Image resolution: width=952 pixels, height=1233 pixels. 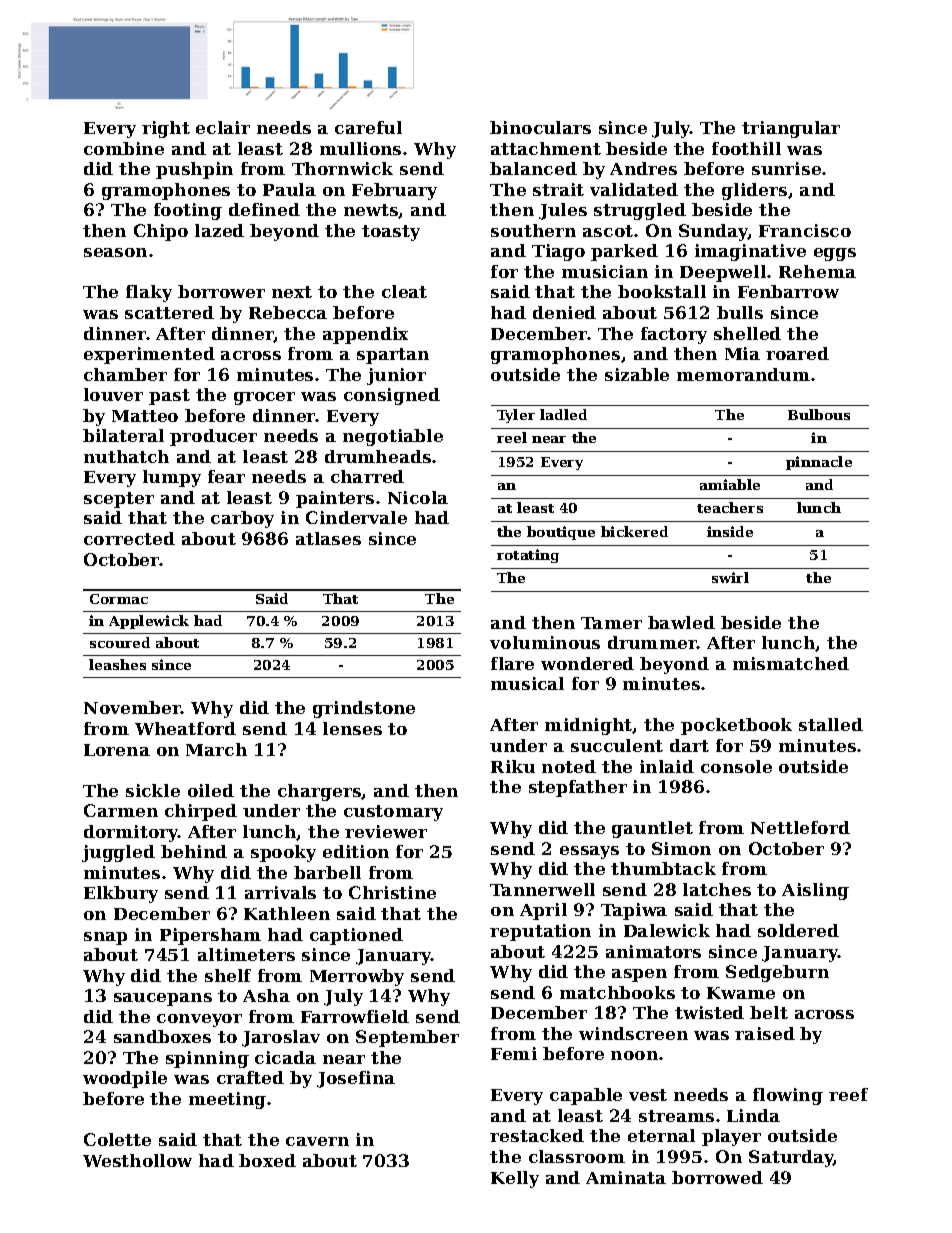 I want to click on binoculars, so click(x=540, y=127).
